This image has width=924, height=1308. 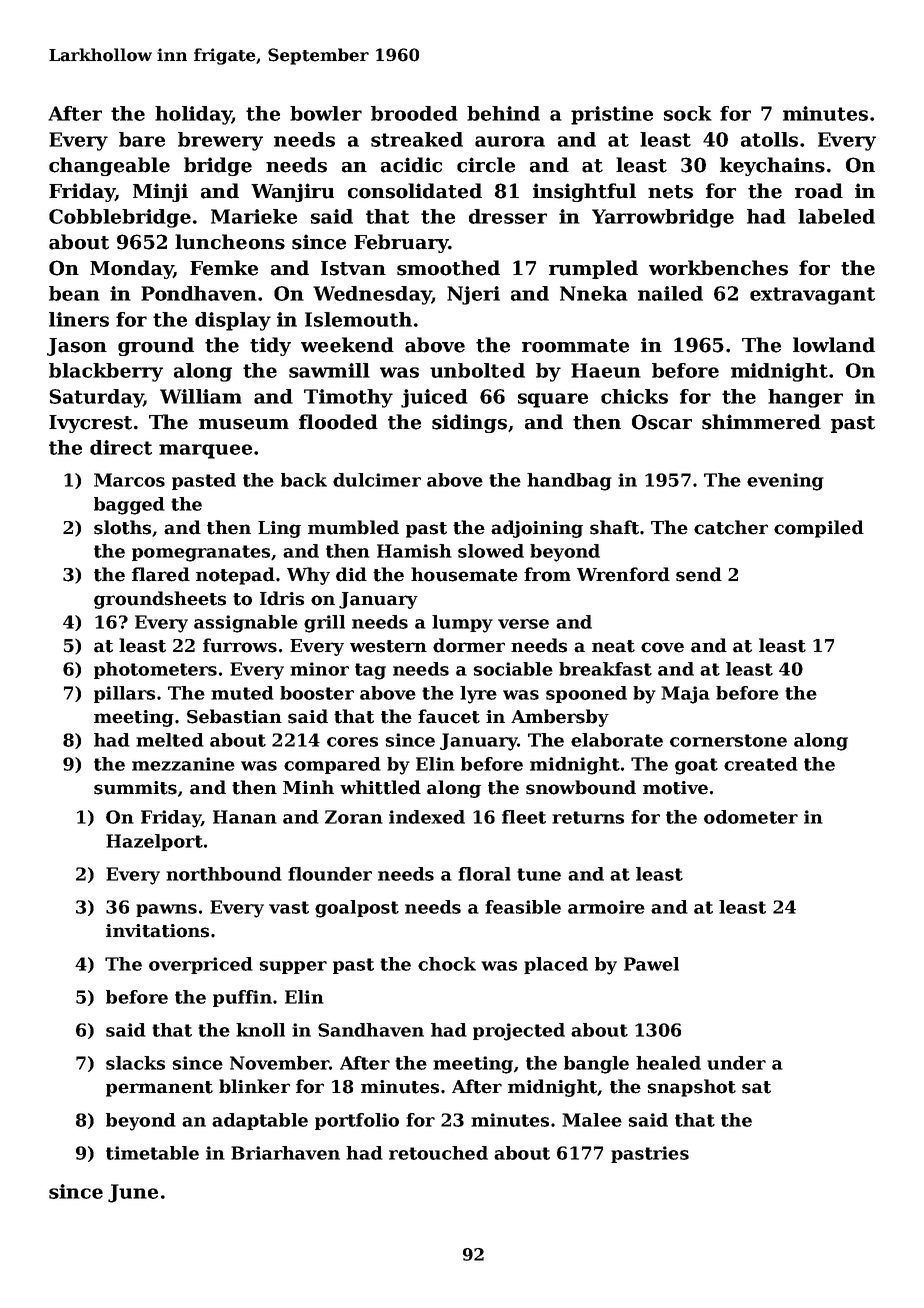 What do you see at coordinates (728, 740) in the image?
I see `cornerstone` at bounding box center [728, 740].
